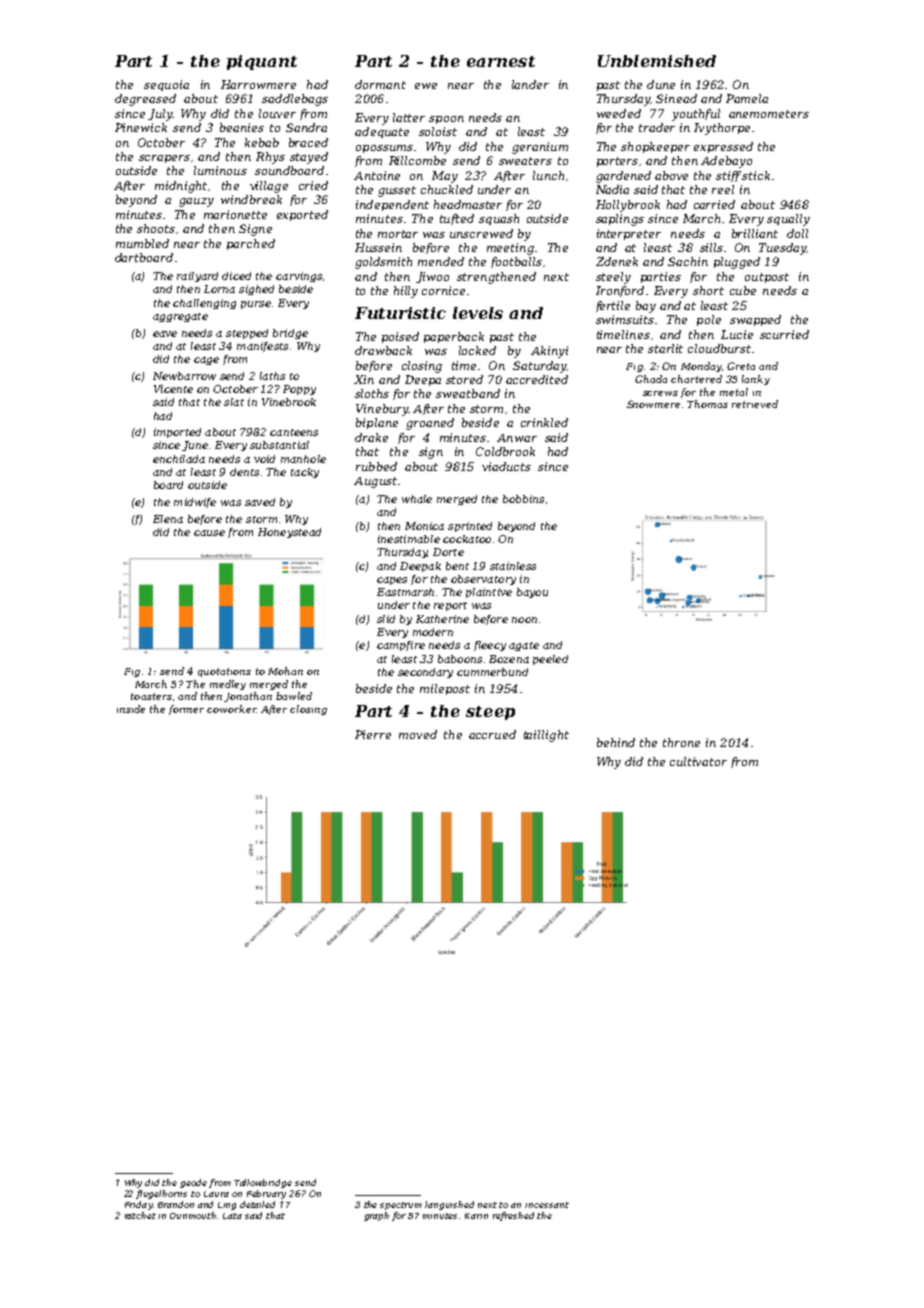 Image resolution: width=924 pixels, height=1308 pixels. I want to click on spoon, so click(446, 120).
